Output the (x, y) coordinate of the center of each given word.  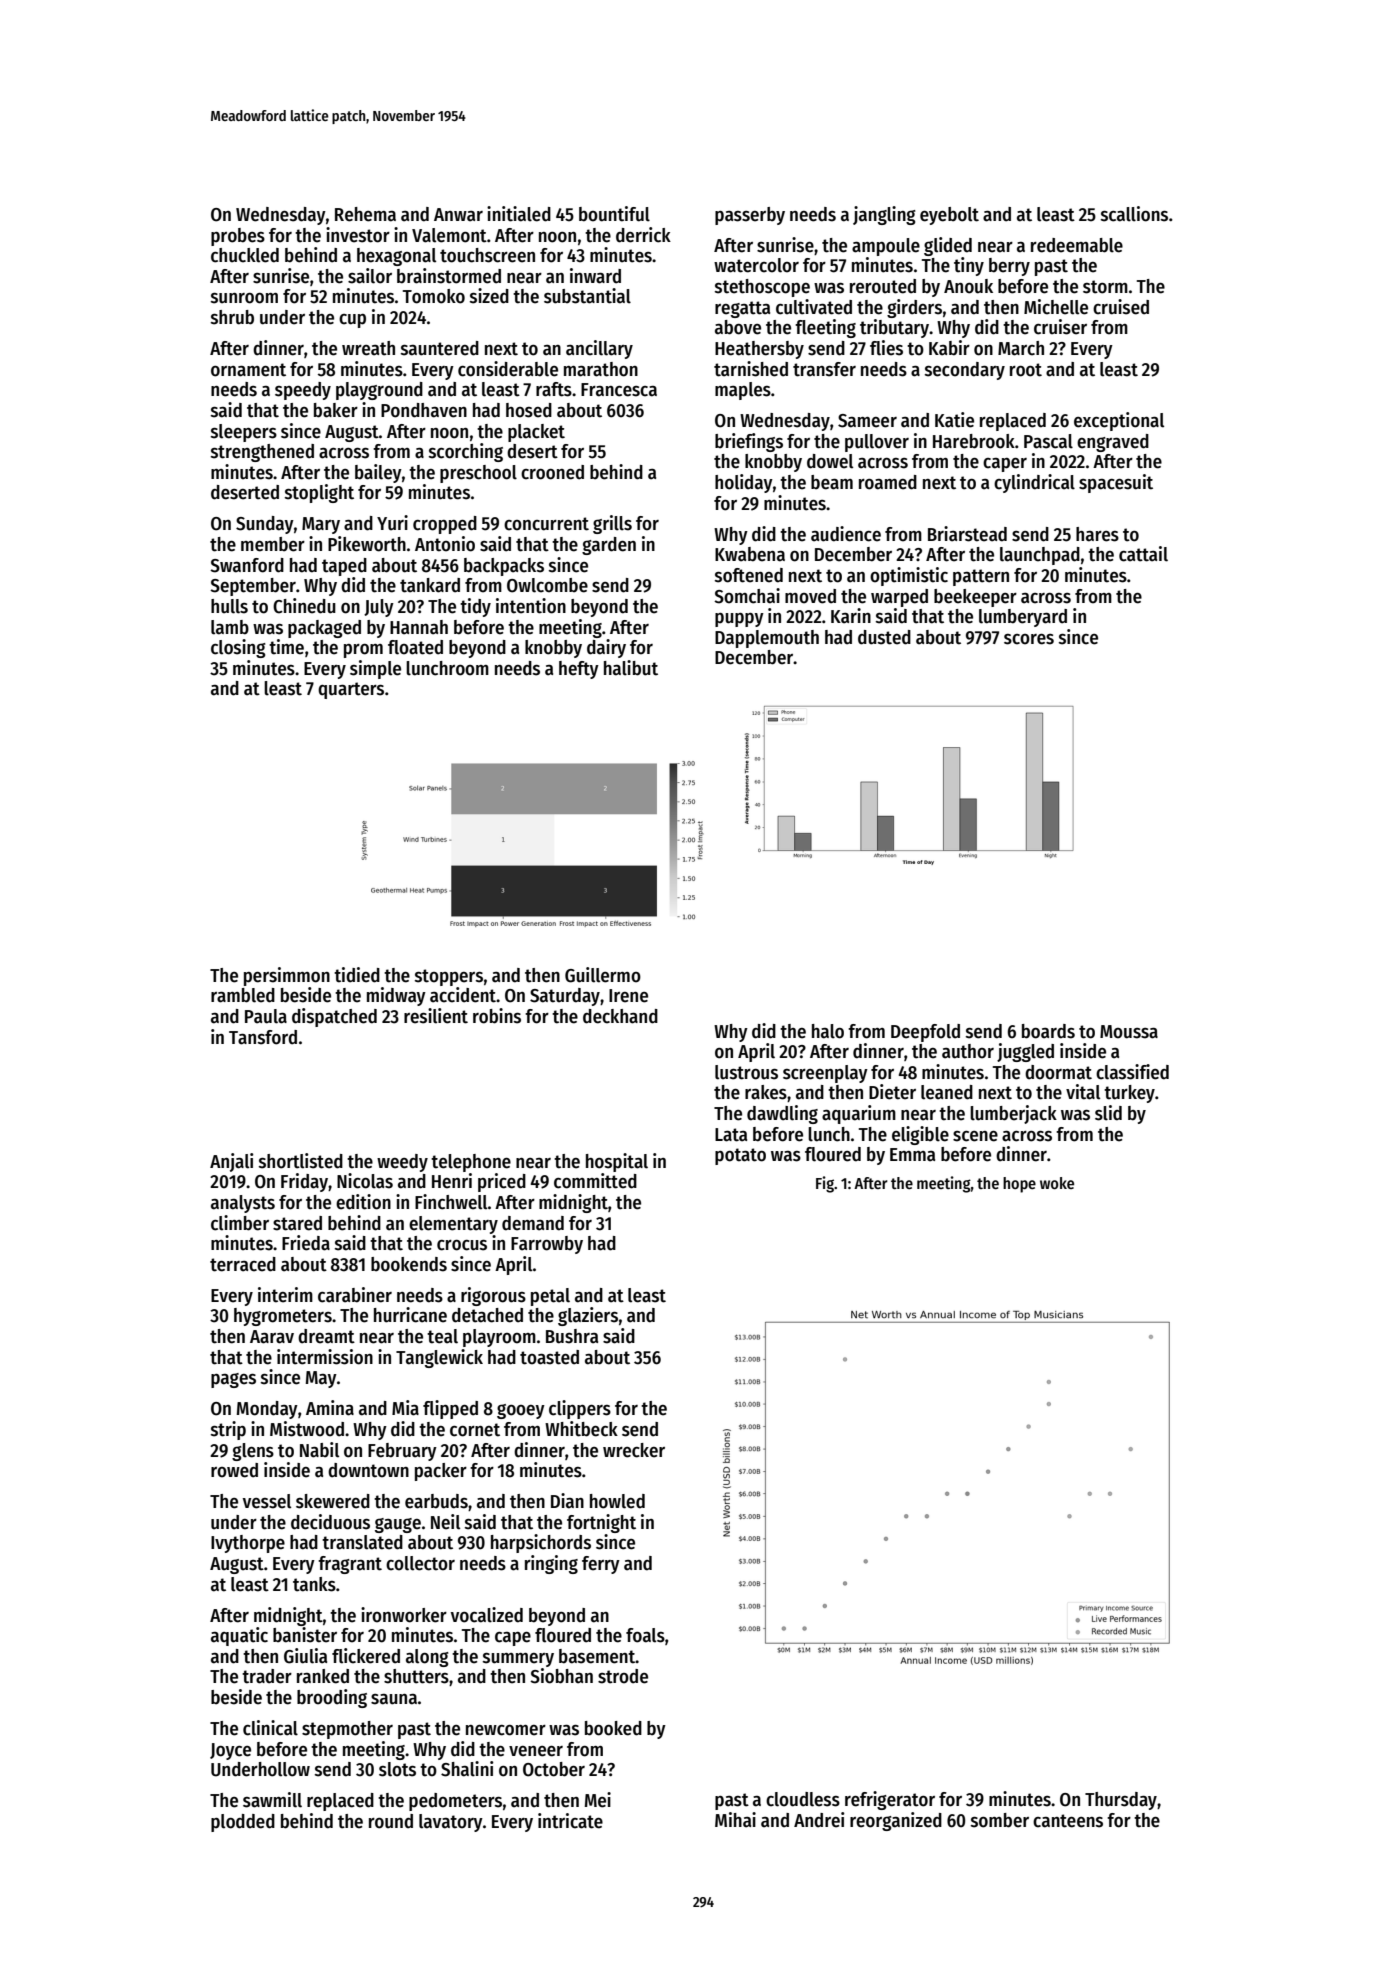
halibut (631, 668)
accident (463, 995)
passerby (750, 216)
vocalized (487, 1615)
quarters (351, 690)
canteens (1068, 1821)
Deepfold (925, 1033)
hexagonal (396, 257)
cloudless (803, 1799)
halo (828, 1031)
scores (1029, 639)
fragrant (350, 1565)
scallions (1134, 214)
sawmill (272, 1800)
